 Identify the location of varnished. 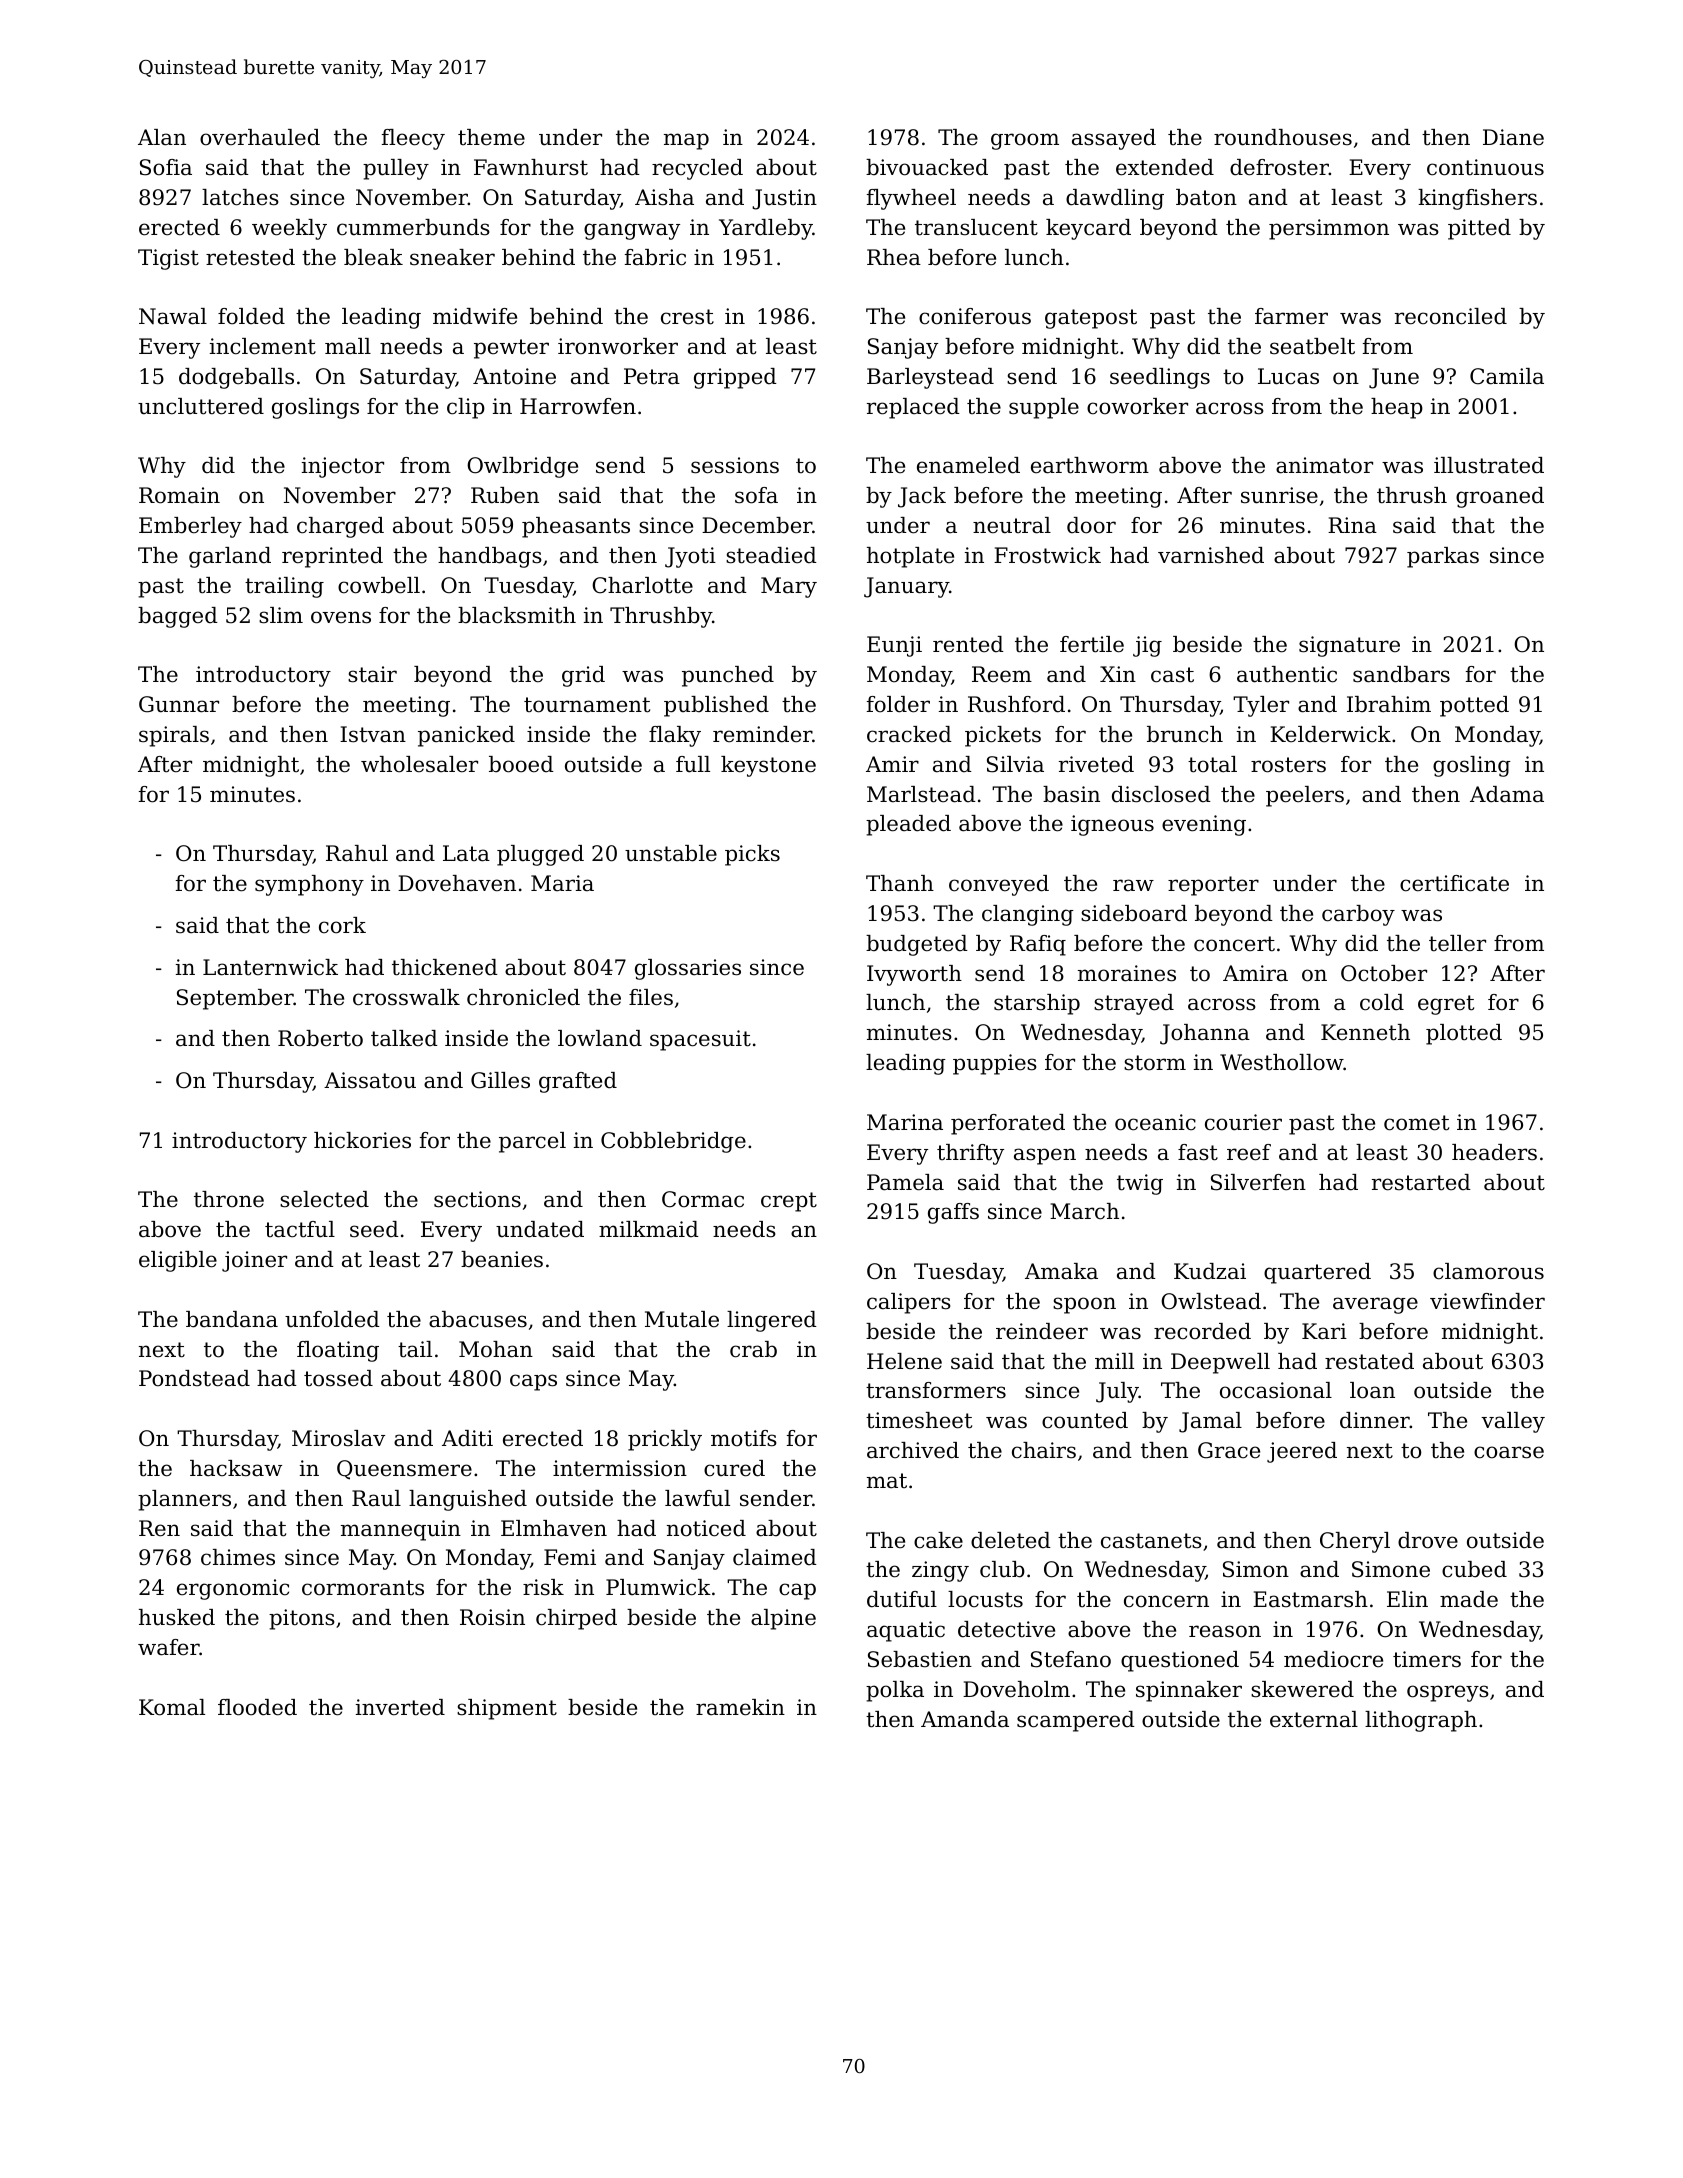
(1211, 555).
